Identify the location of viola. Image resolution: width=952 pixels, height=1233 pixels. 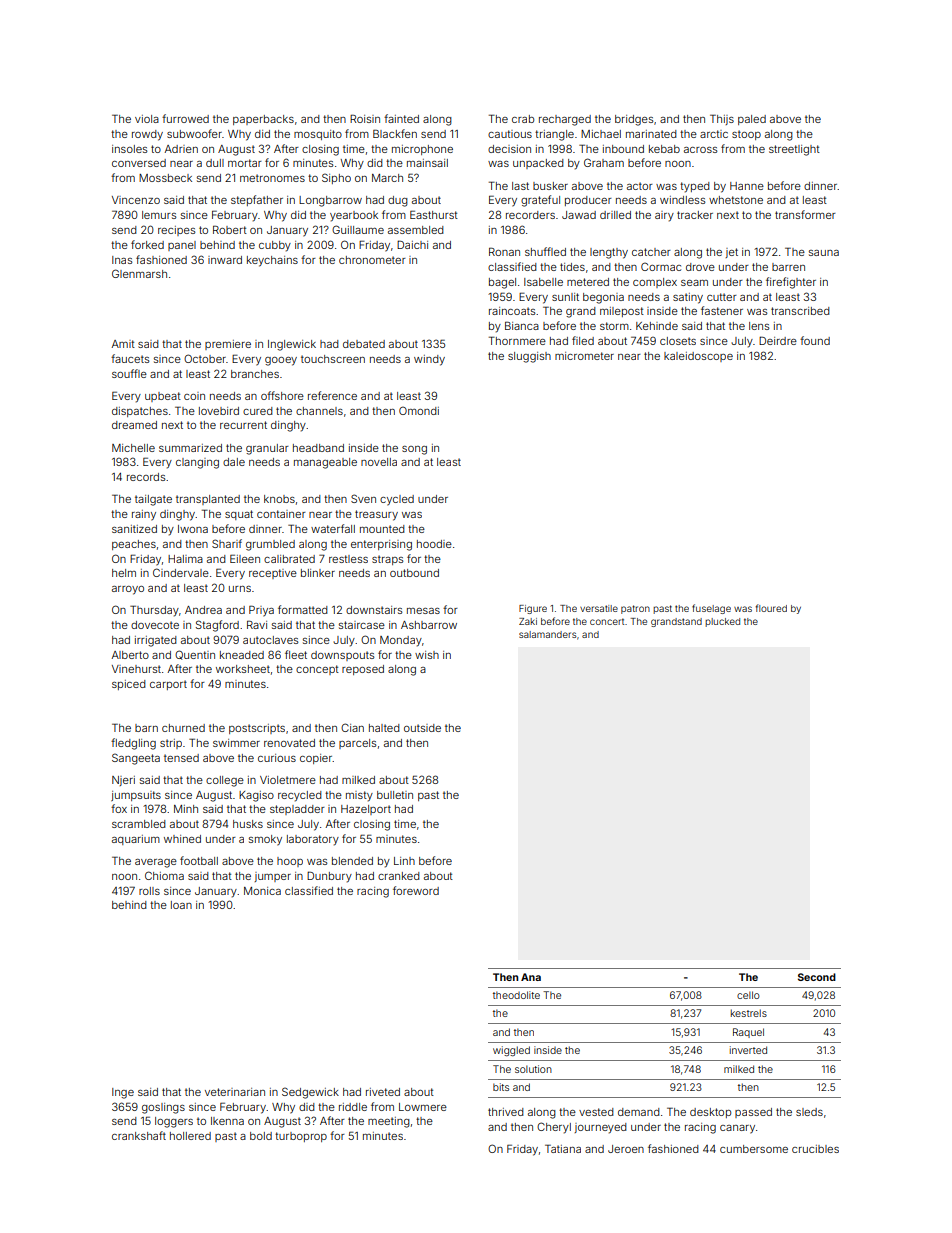
(147, 119).
